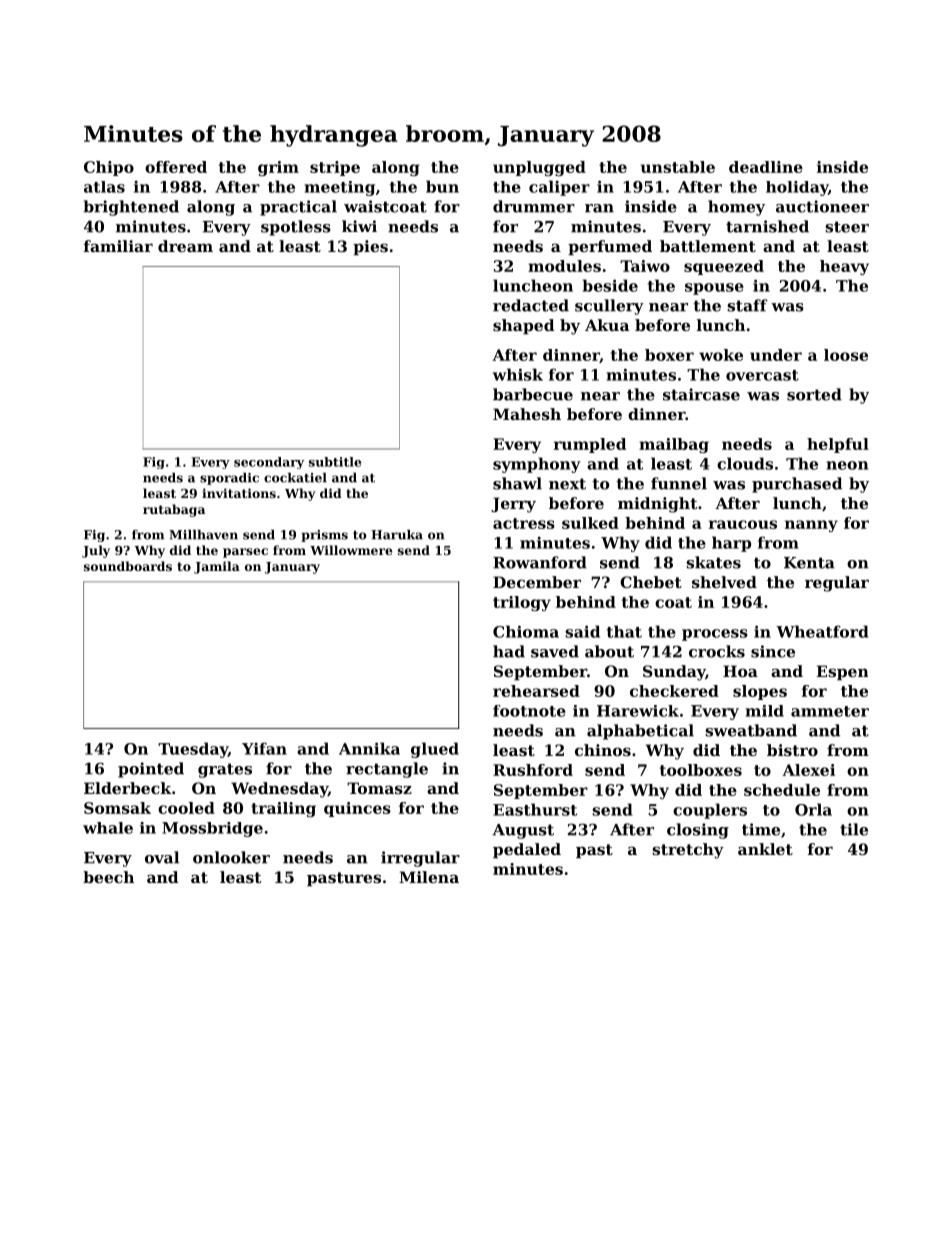 This document has height=1233, width=952. Describe the element at coordinates (429, 877) in the document. I see `Milena` at that location.
